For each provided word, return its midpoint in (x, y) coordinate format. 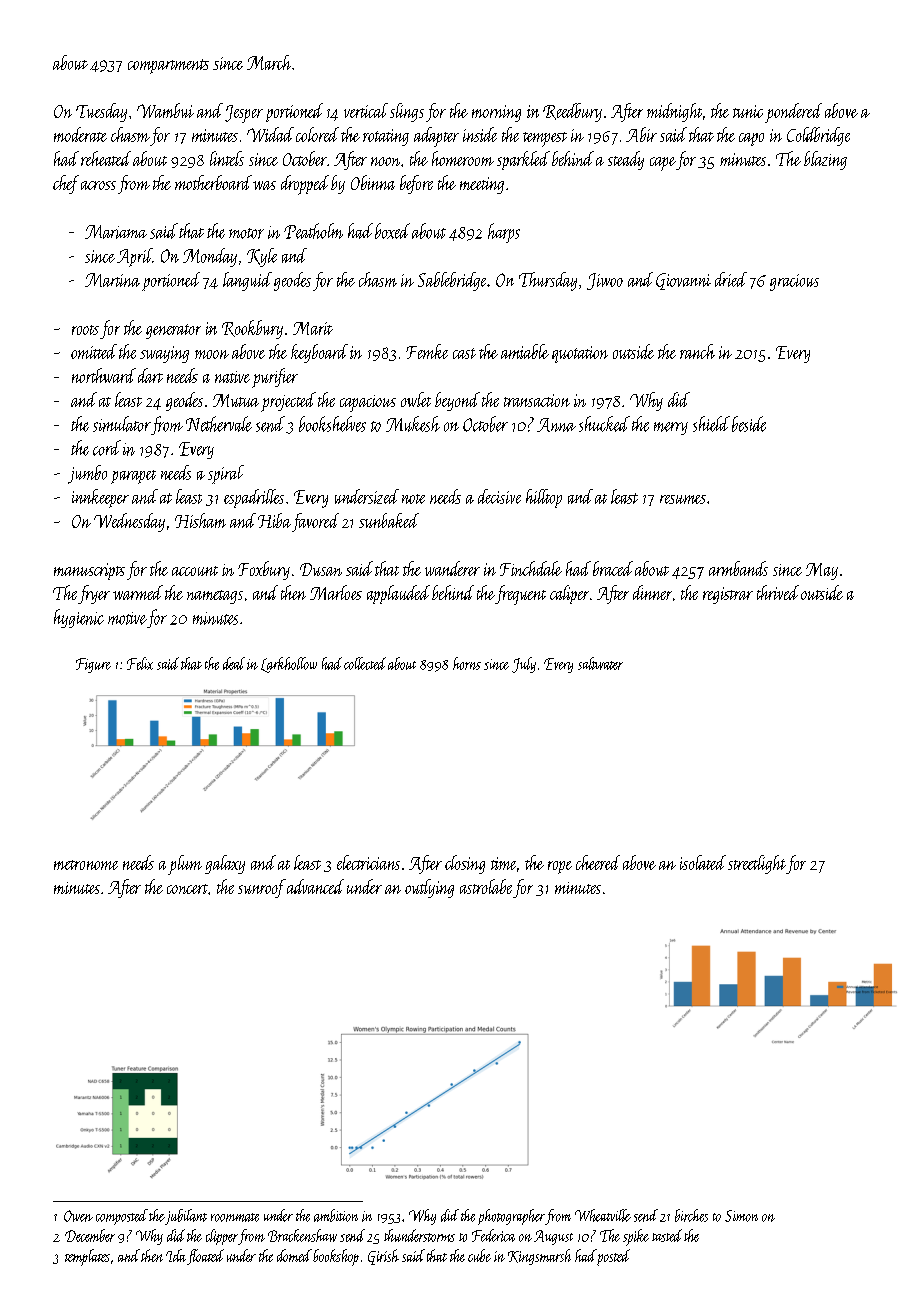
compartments (168, 66)
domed (294, 1255)
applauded (398, 594)
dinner (652, 592)
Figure (93, 665)
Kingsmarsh (539, 1257)
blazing (825, 160)
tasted (667, 1235)
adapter (436, 137)
